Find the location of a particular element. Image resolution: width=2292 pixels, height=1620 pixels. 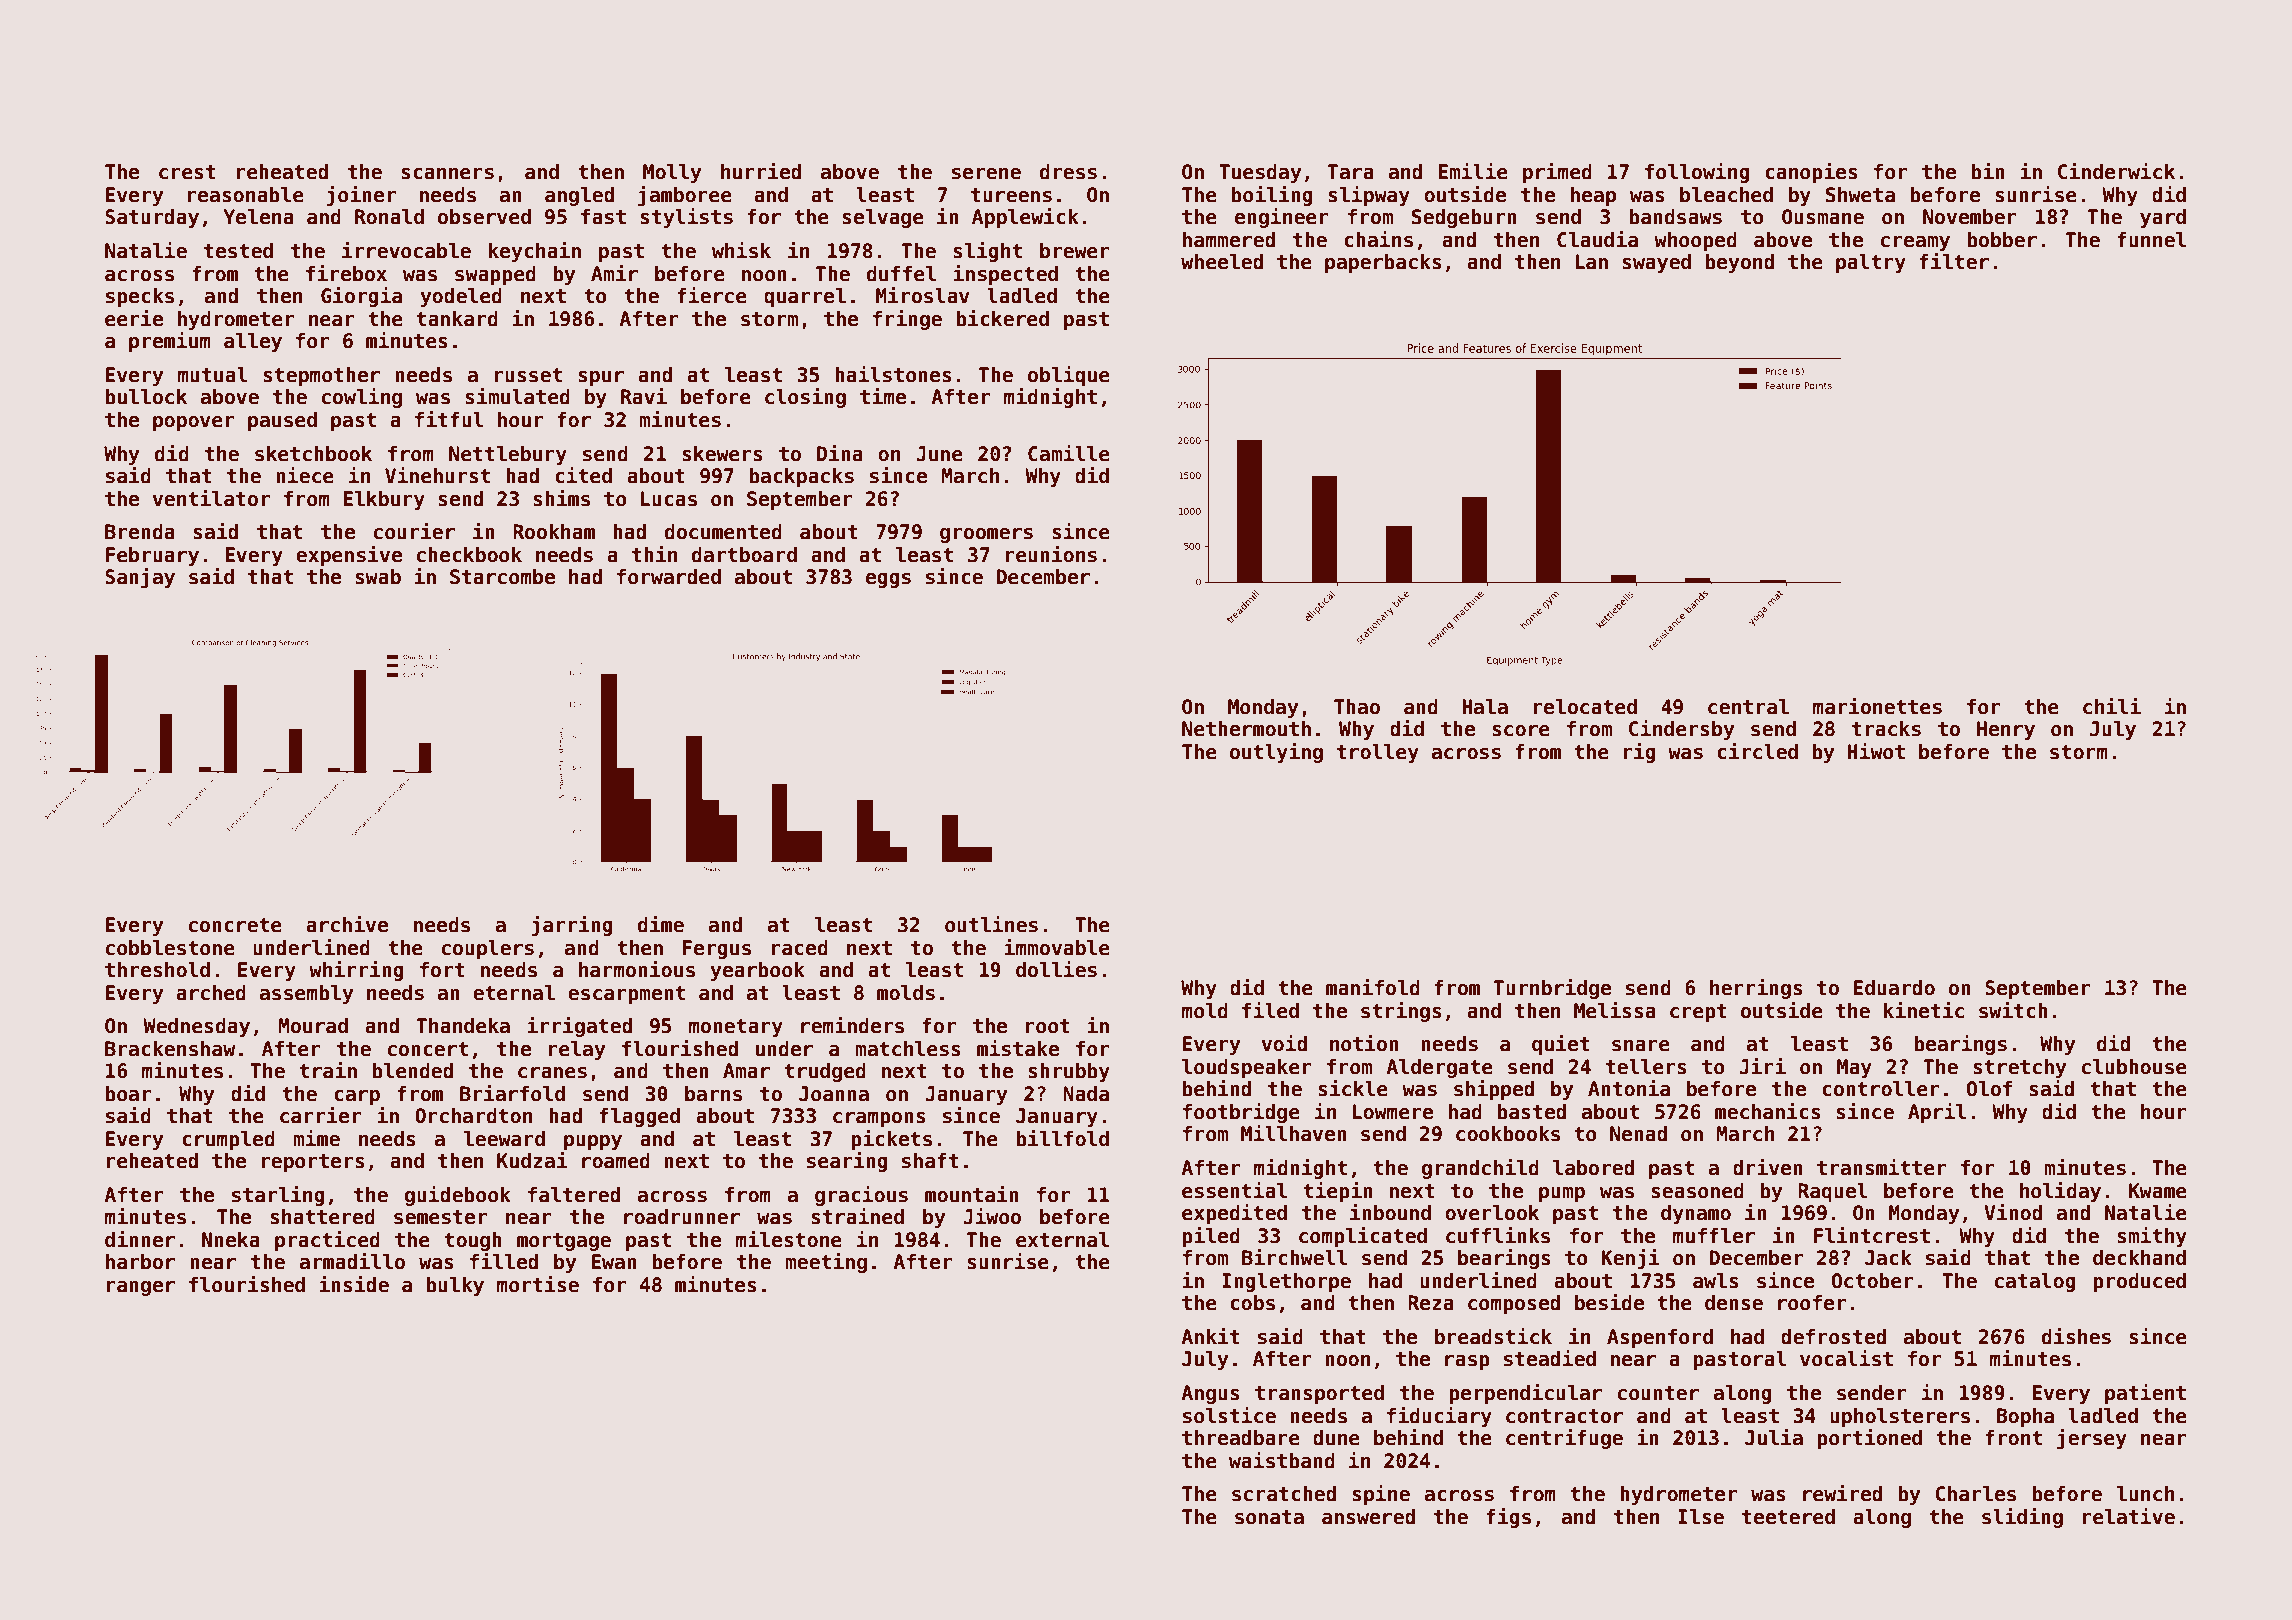

beyond is located at coordinates (1739, 263).
